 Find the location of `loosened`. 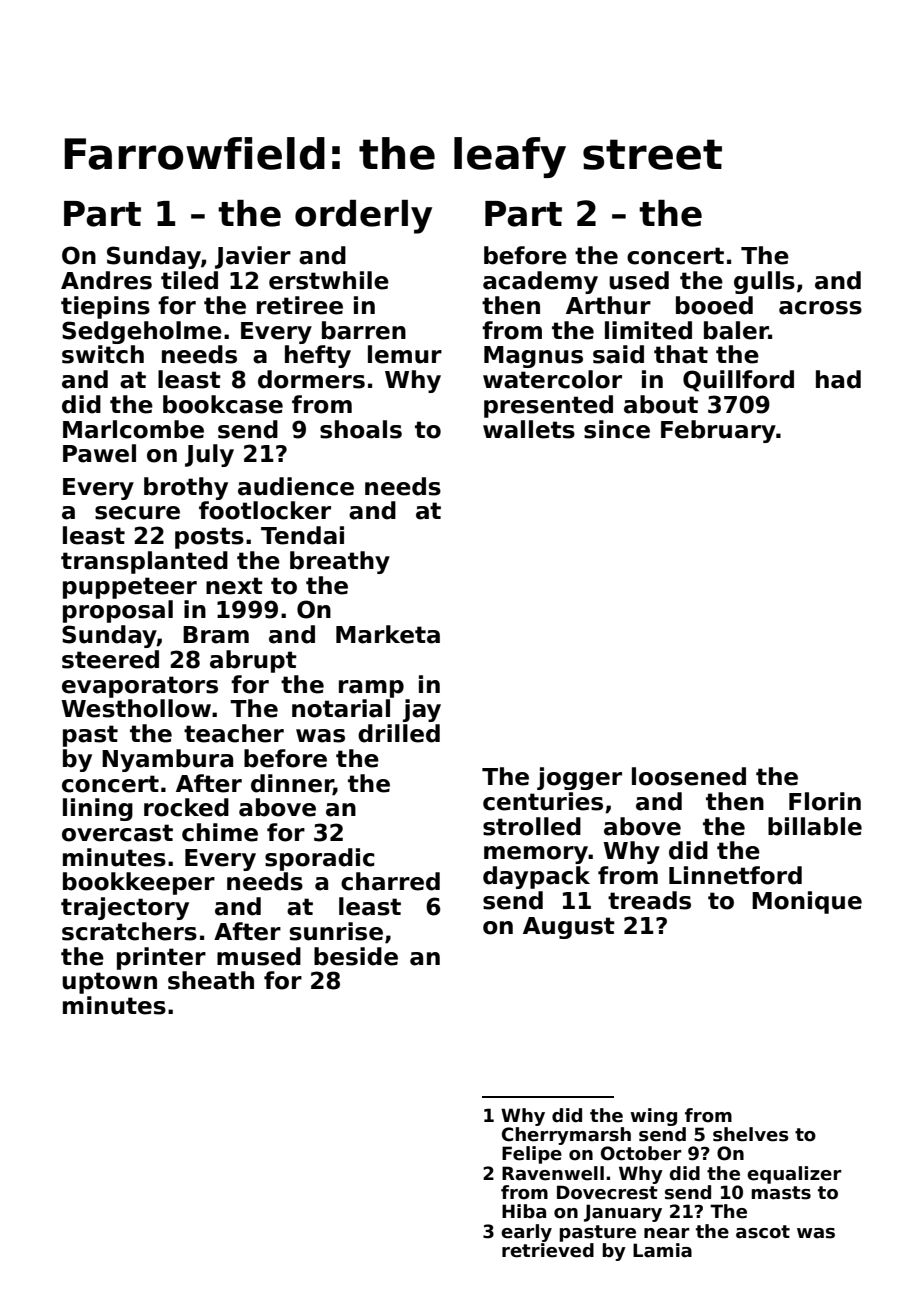

loosened is located at coordinates (689, 776).
